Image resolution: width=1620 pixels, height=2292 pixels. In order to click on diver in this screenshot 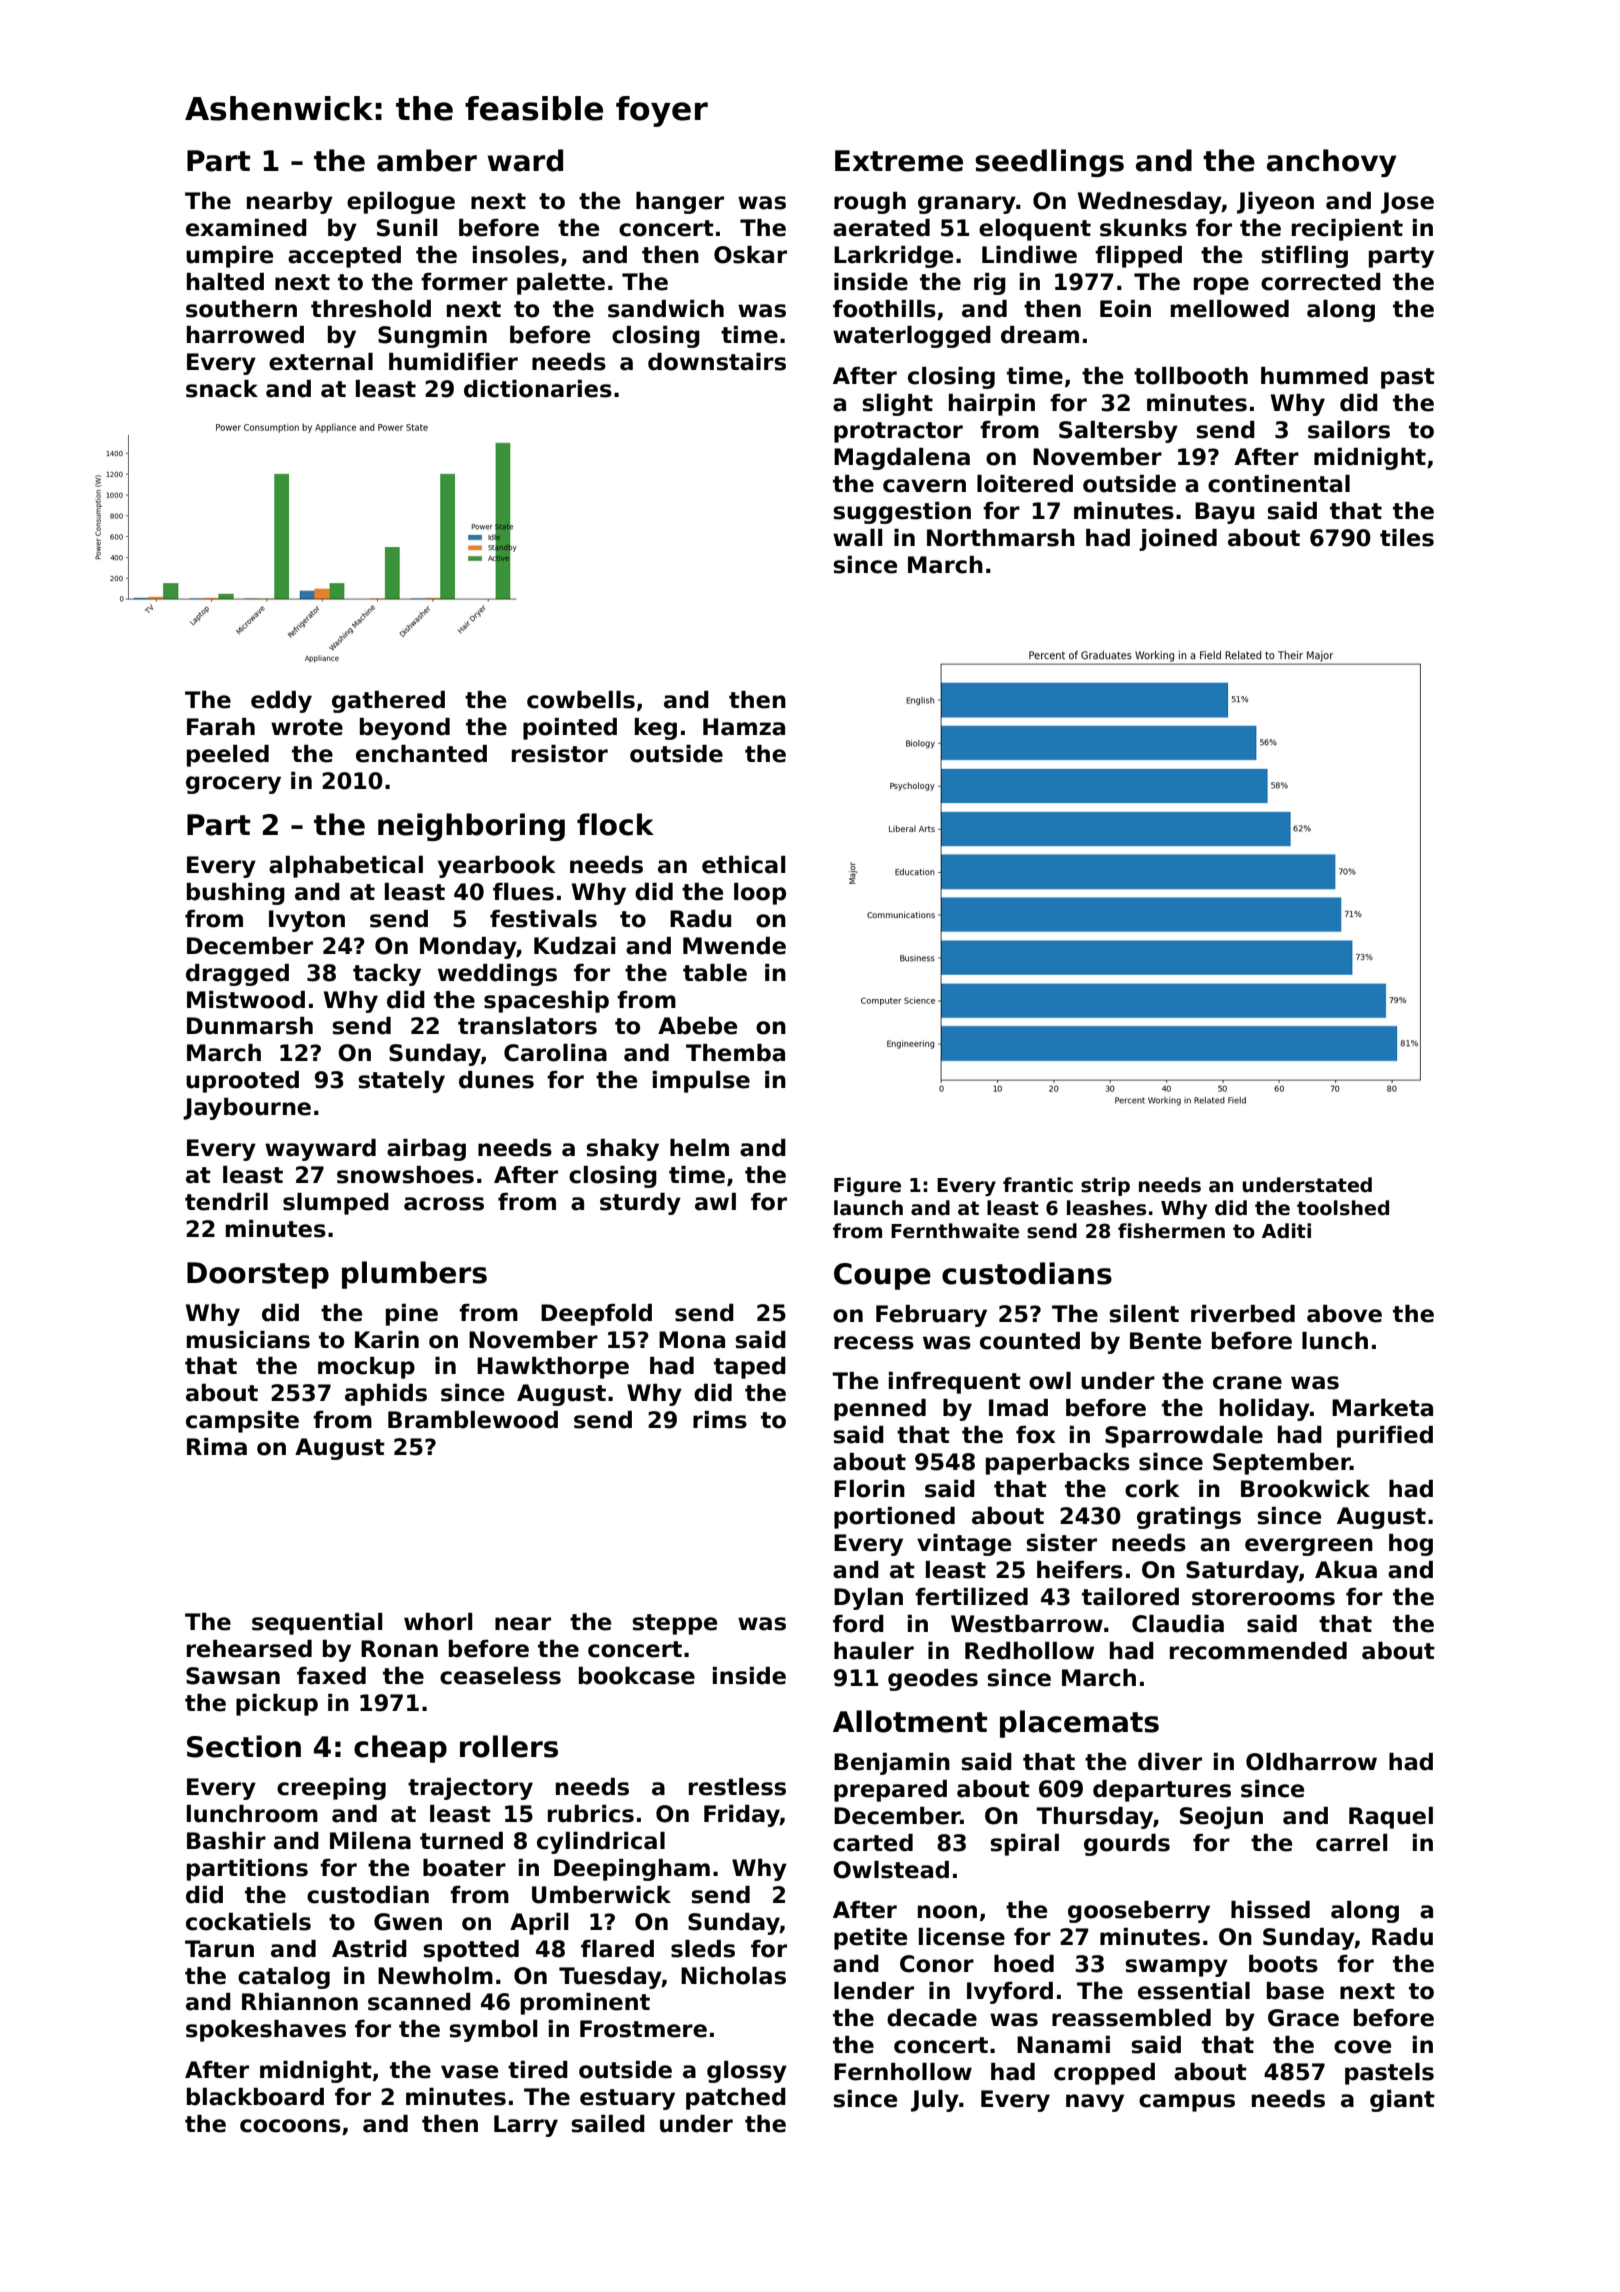, I will do `click(1170, 1762)`.
